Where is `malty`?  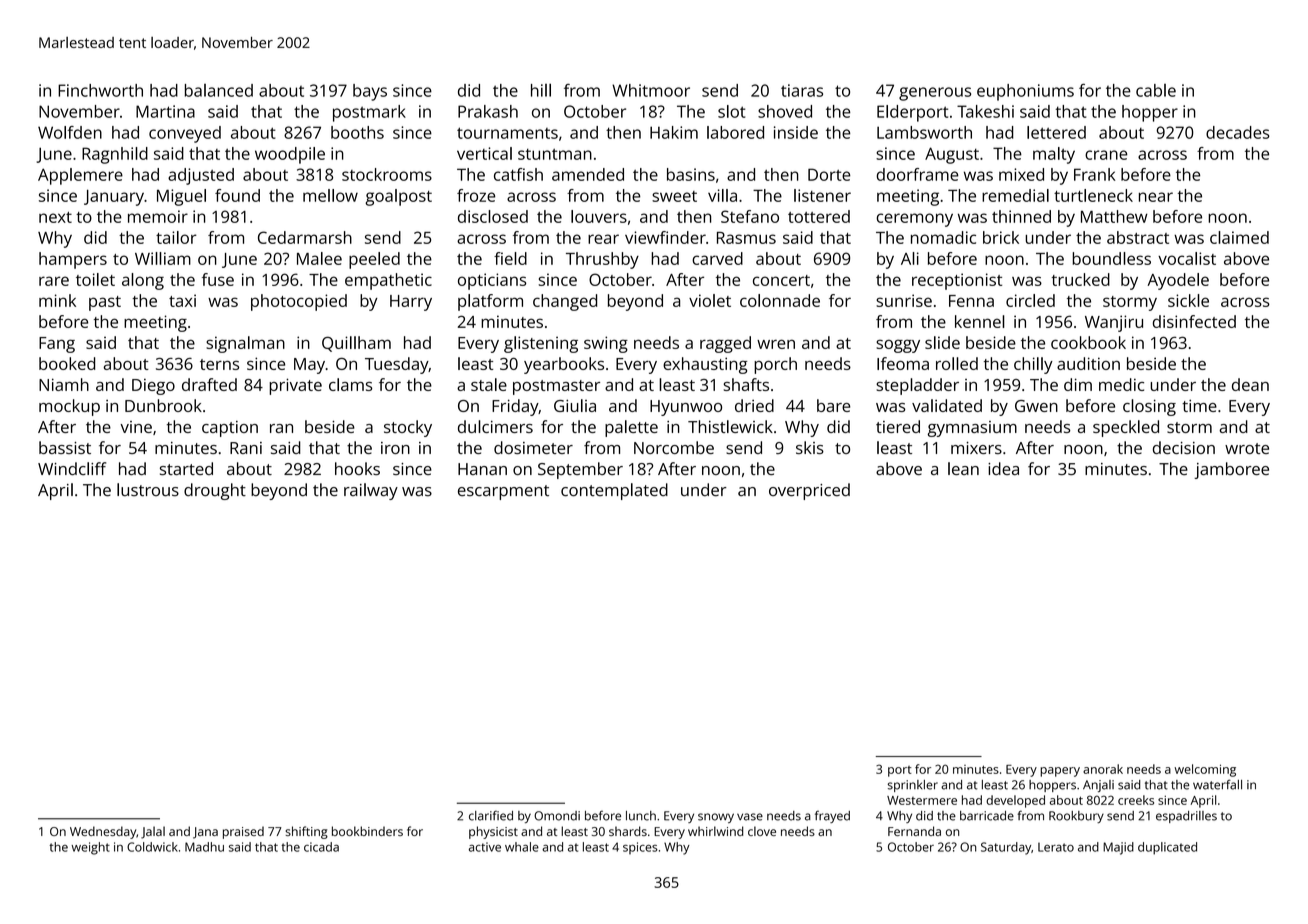
malty is located at coordinates (1054, 155).
